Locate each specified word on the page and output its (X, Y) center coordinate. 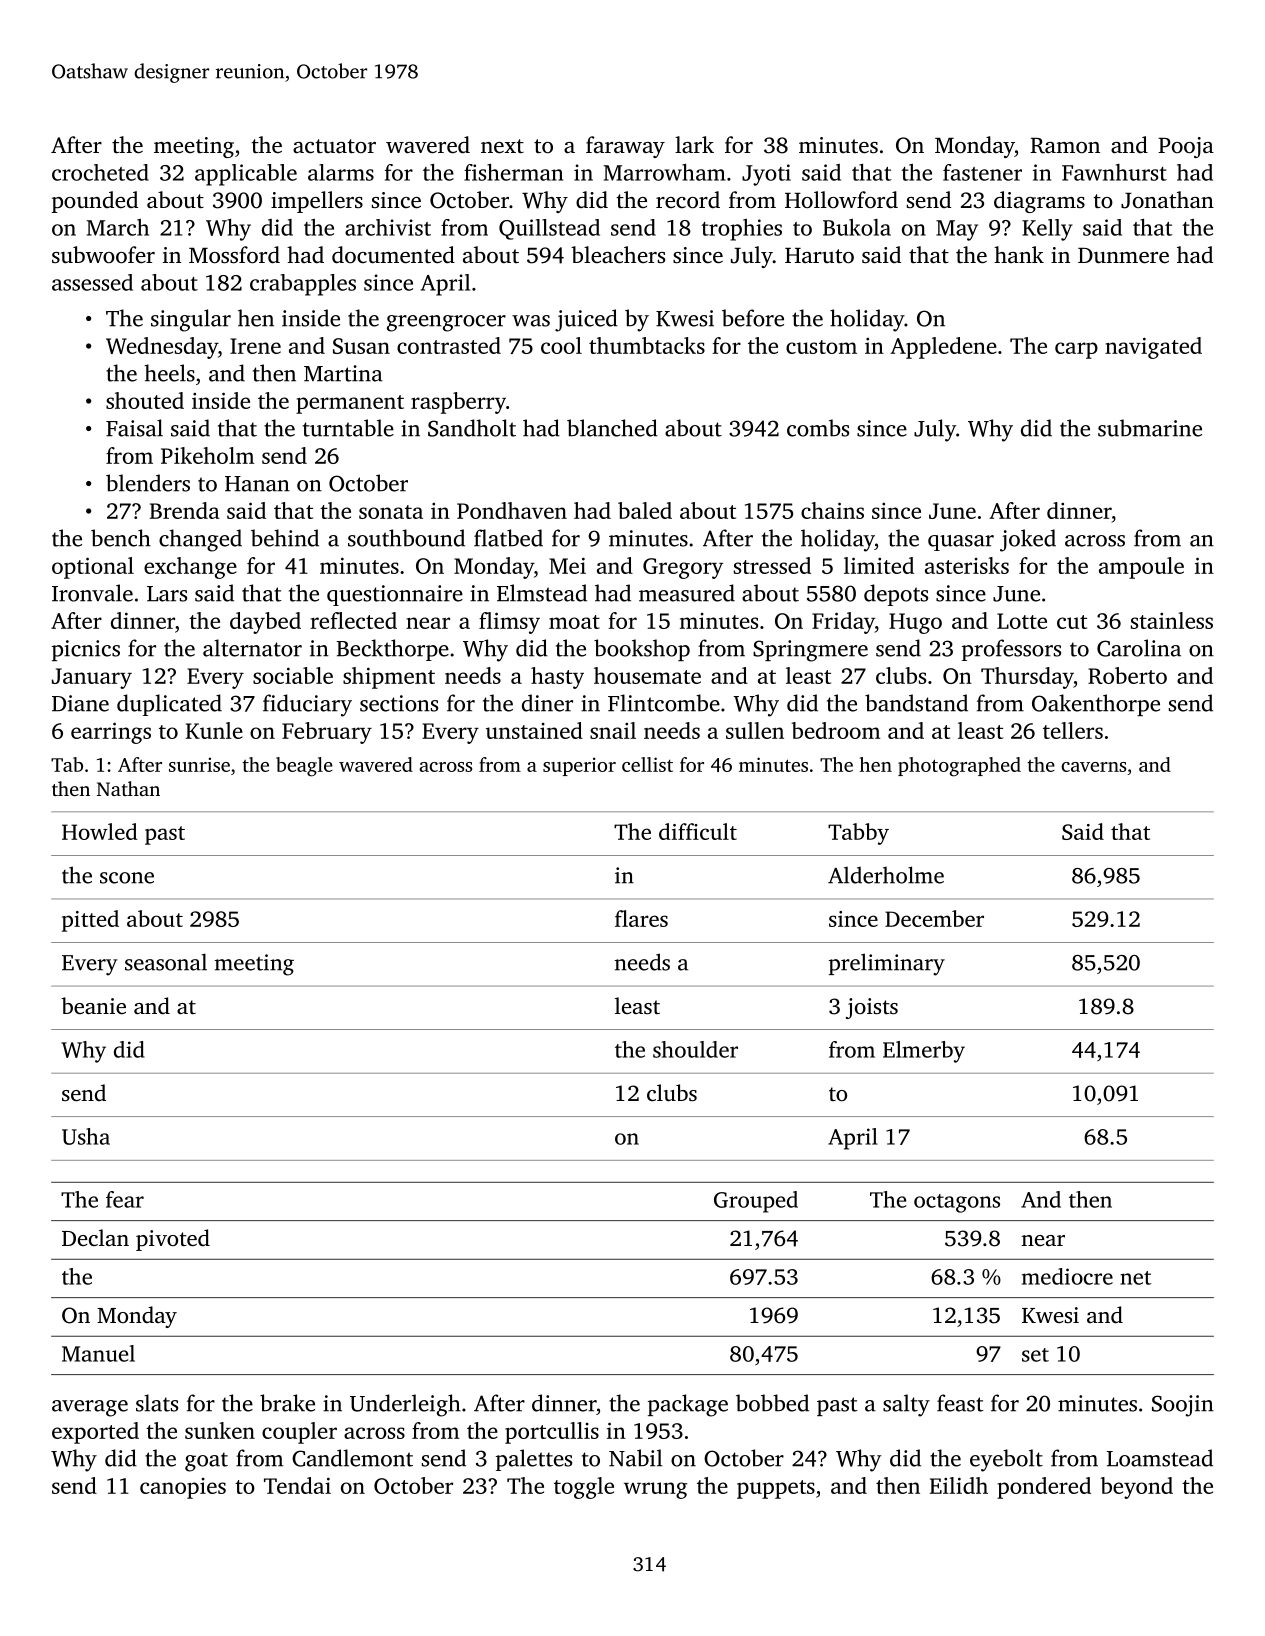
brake (287, 1403)
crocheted (100, 172)
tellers (1073, 730)
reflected (353, 620)
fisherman (513, 172)
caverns (1093, 767)
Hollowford (841, 200)
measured (687, 593)
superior (579, 766)
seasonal (166, 962)
